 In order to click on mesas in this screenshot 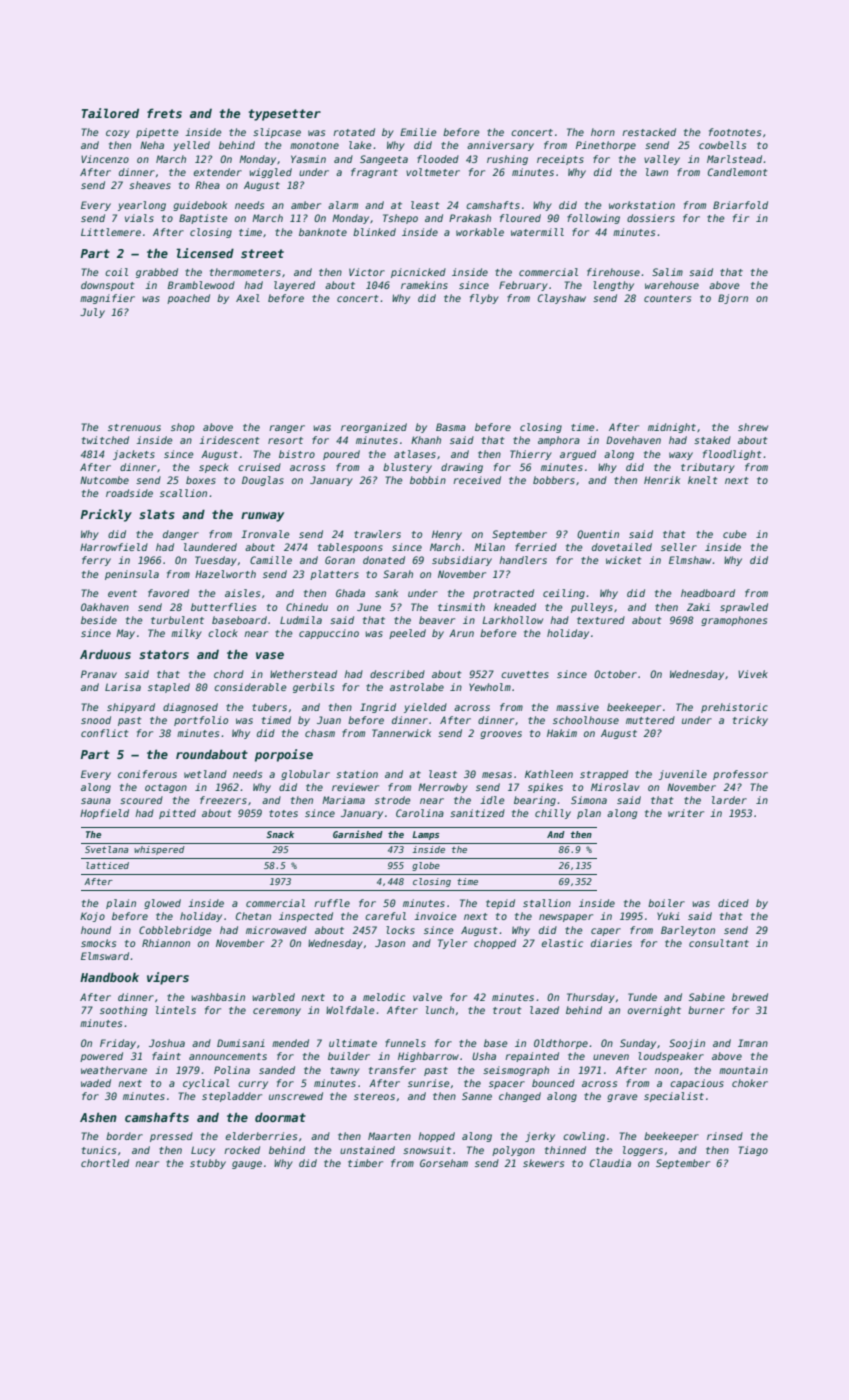, I will do `click(497, 775)`.
